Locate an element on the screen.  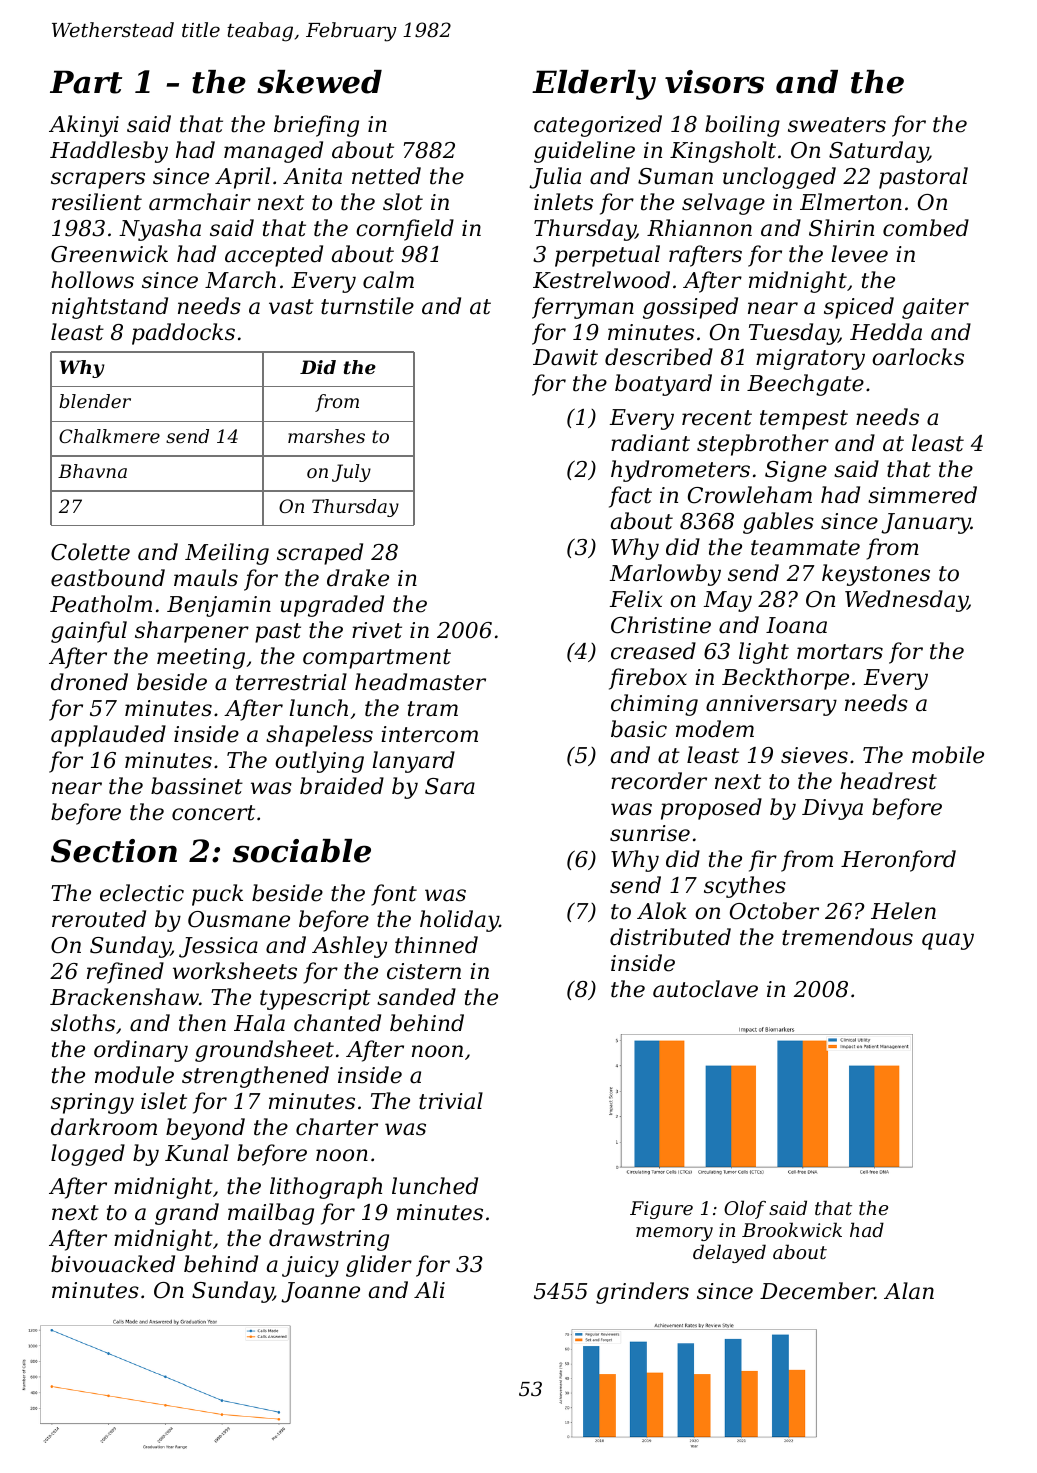
vast is located at coordinates (291, 307).
